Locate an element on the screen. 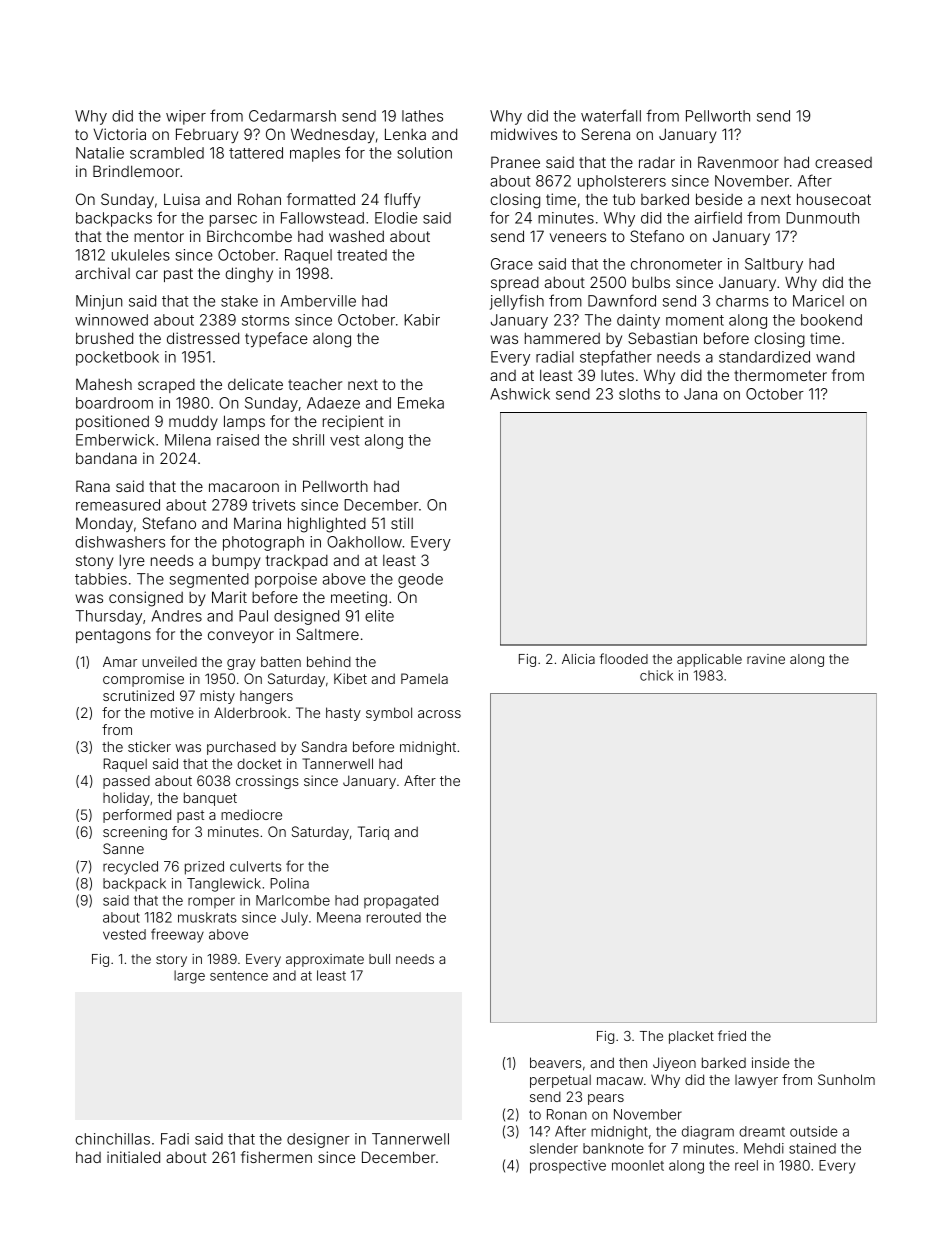 This screenshot has height=1233, width=952. across is located at coordinates (439, 714).
